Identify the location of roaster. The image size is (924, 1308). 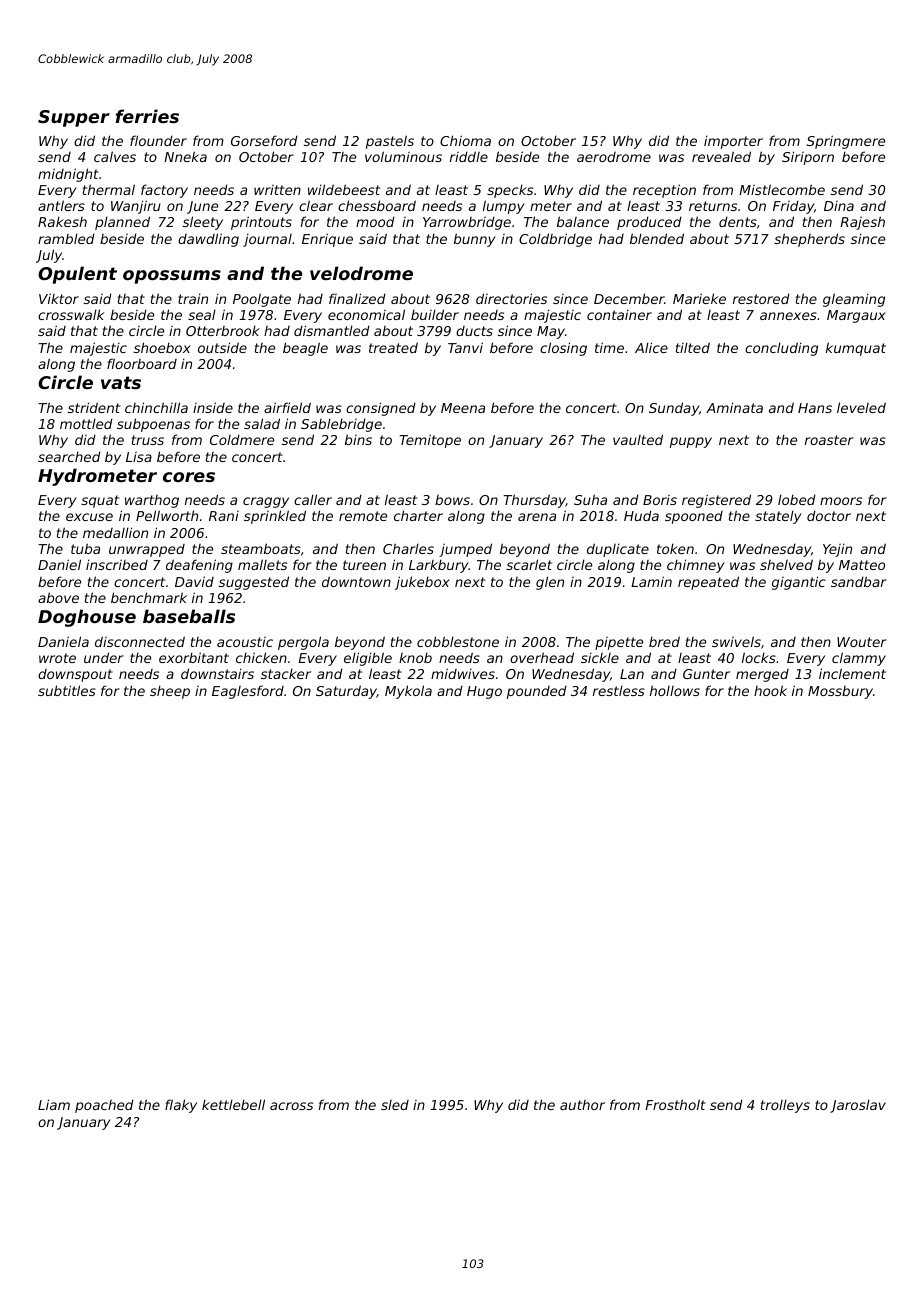
(829, 440).
